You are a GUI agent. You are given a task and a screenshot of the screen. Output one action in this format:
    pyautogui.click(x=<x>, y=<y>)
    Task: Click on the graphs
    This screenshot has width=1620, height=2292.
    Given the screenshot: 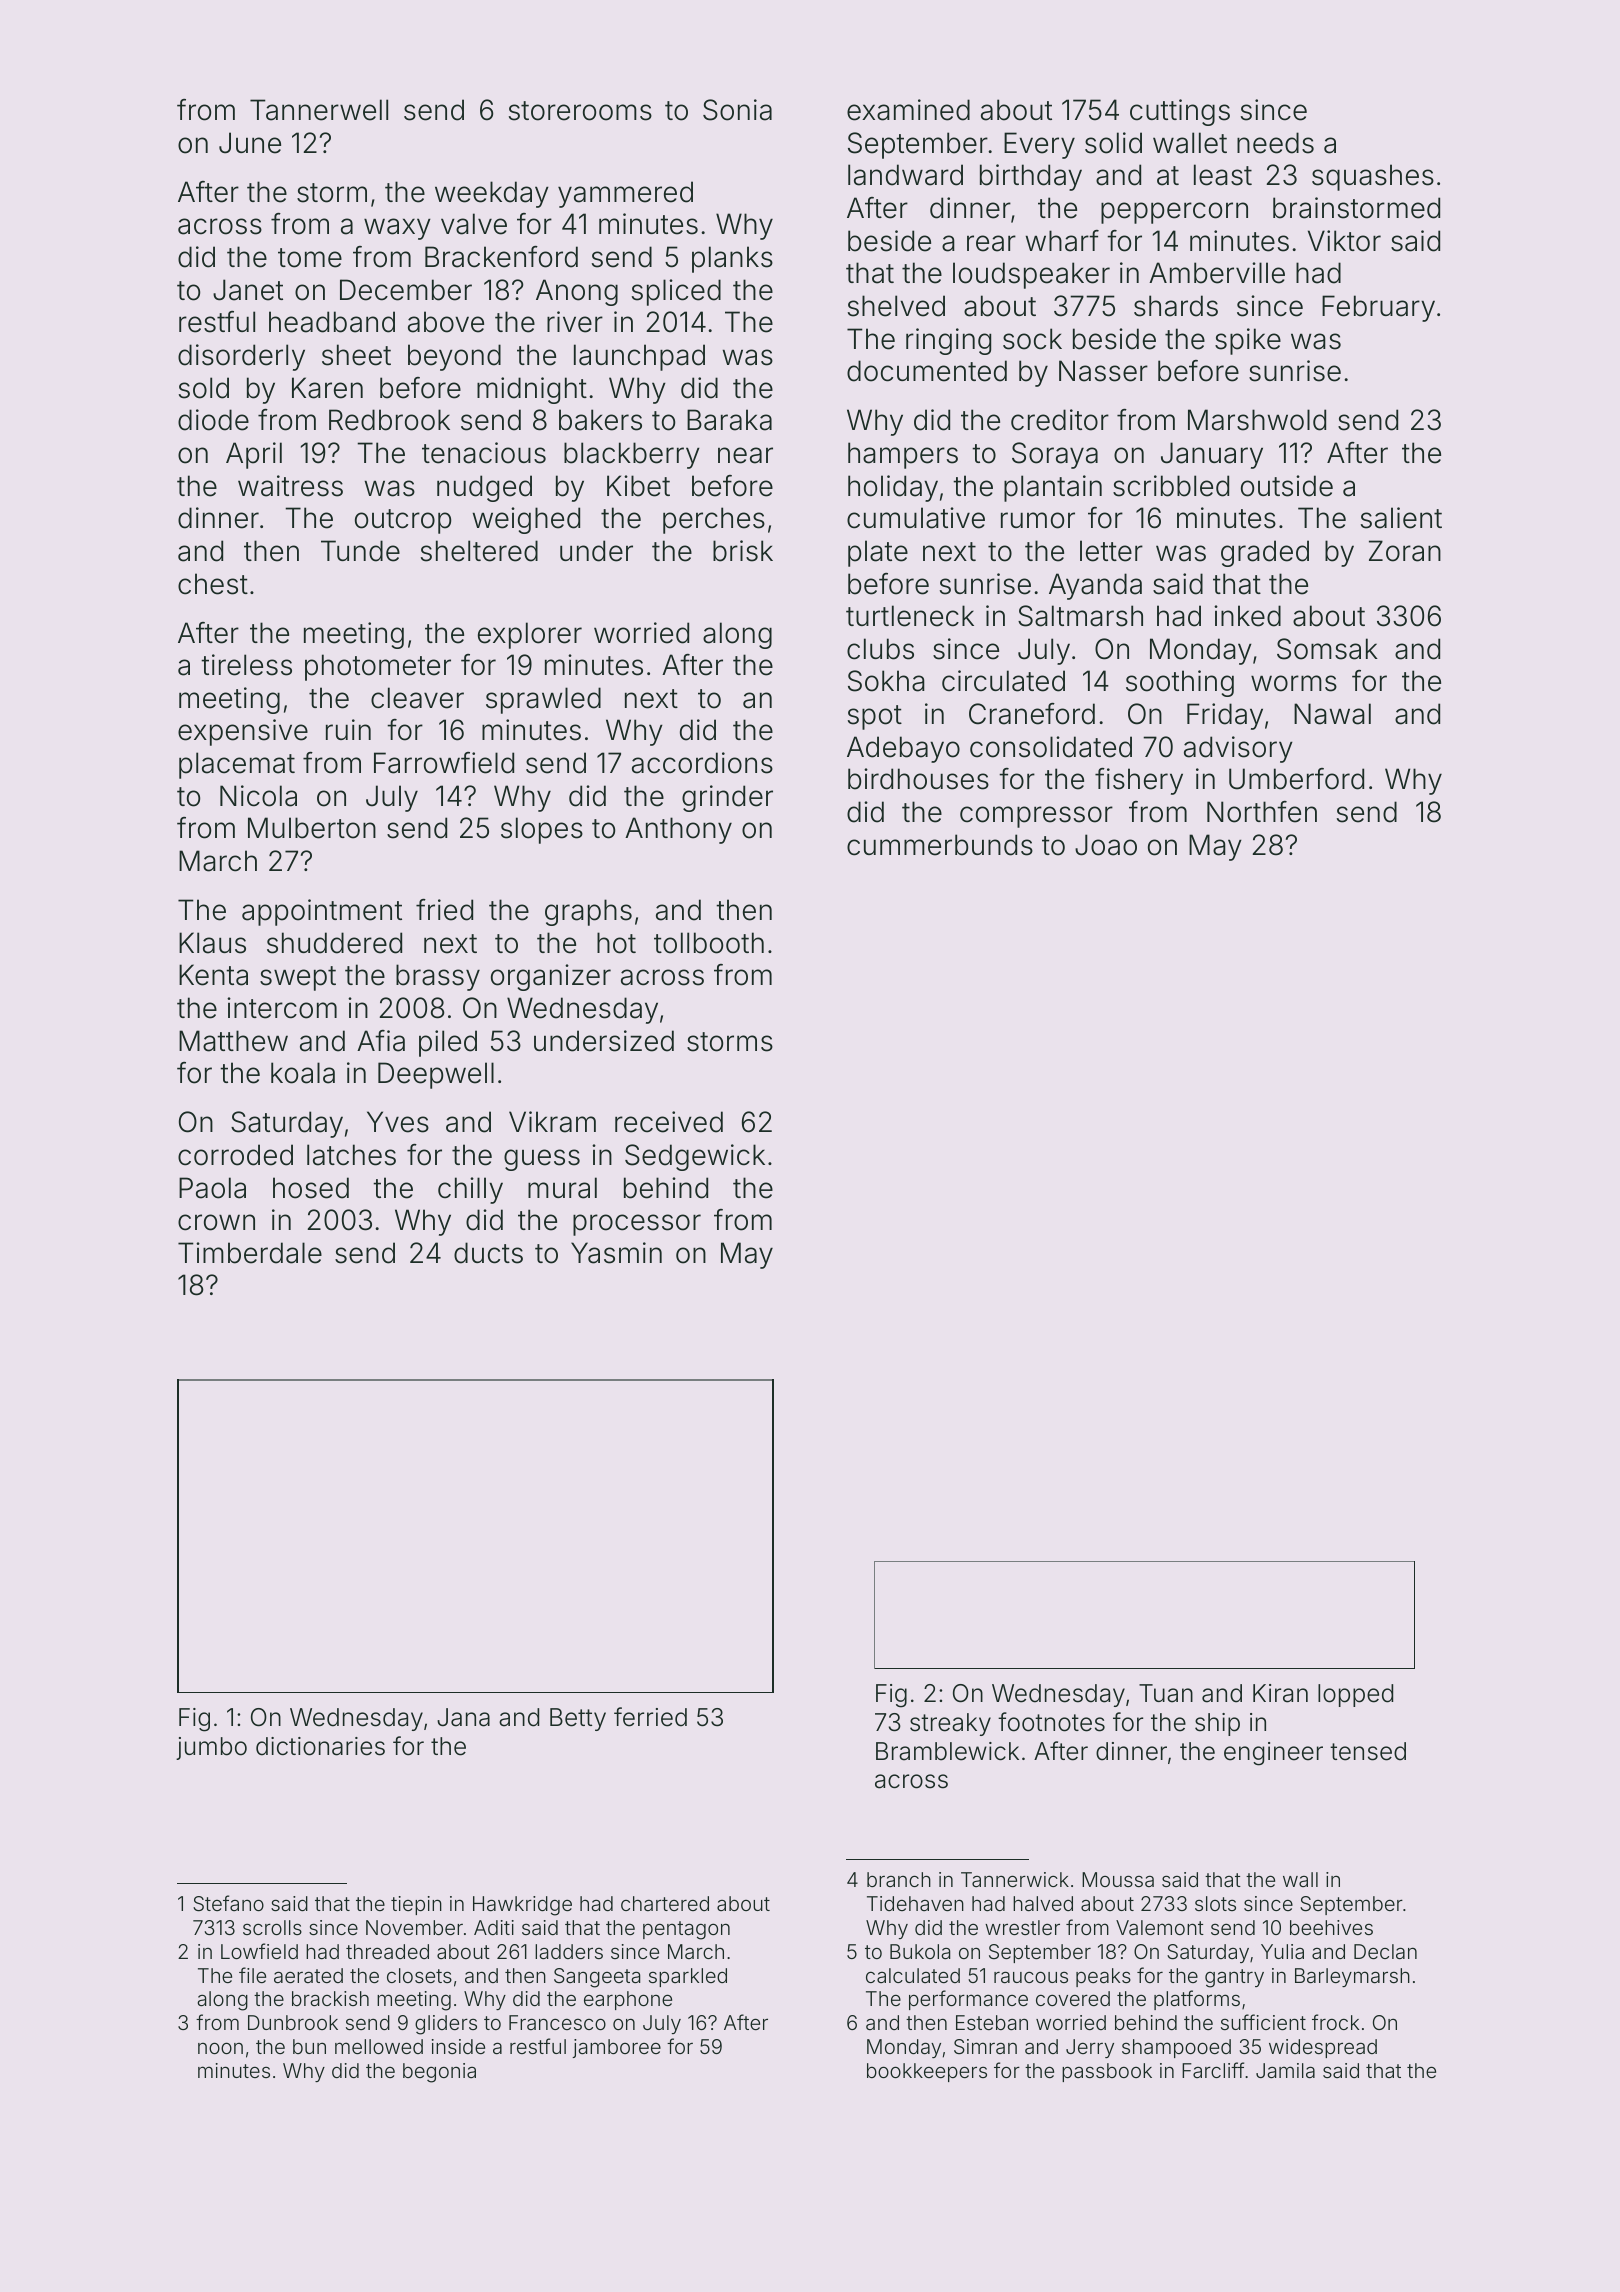 What is the action you would take?
    pyautogui.click(x=588, y=912)
